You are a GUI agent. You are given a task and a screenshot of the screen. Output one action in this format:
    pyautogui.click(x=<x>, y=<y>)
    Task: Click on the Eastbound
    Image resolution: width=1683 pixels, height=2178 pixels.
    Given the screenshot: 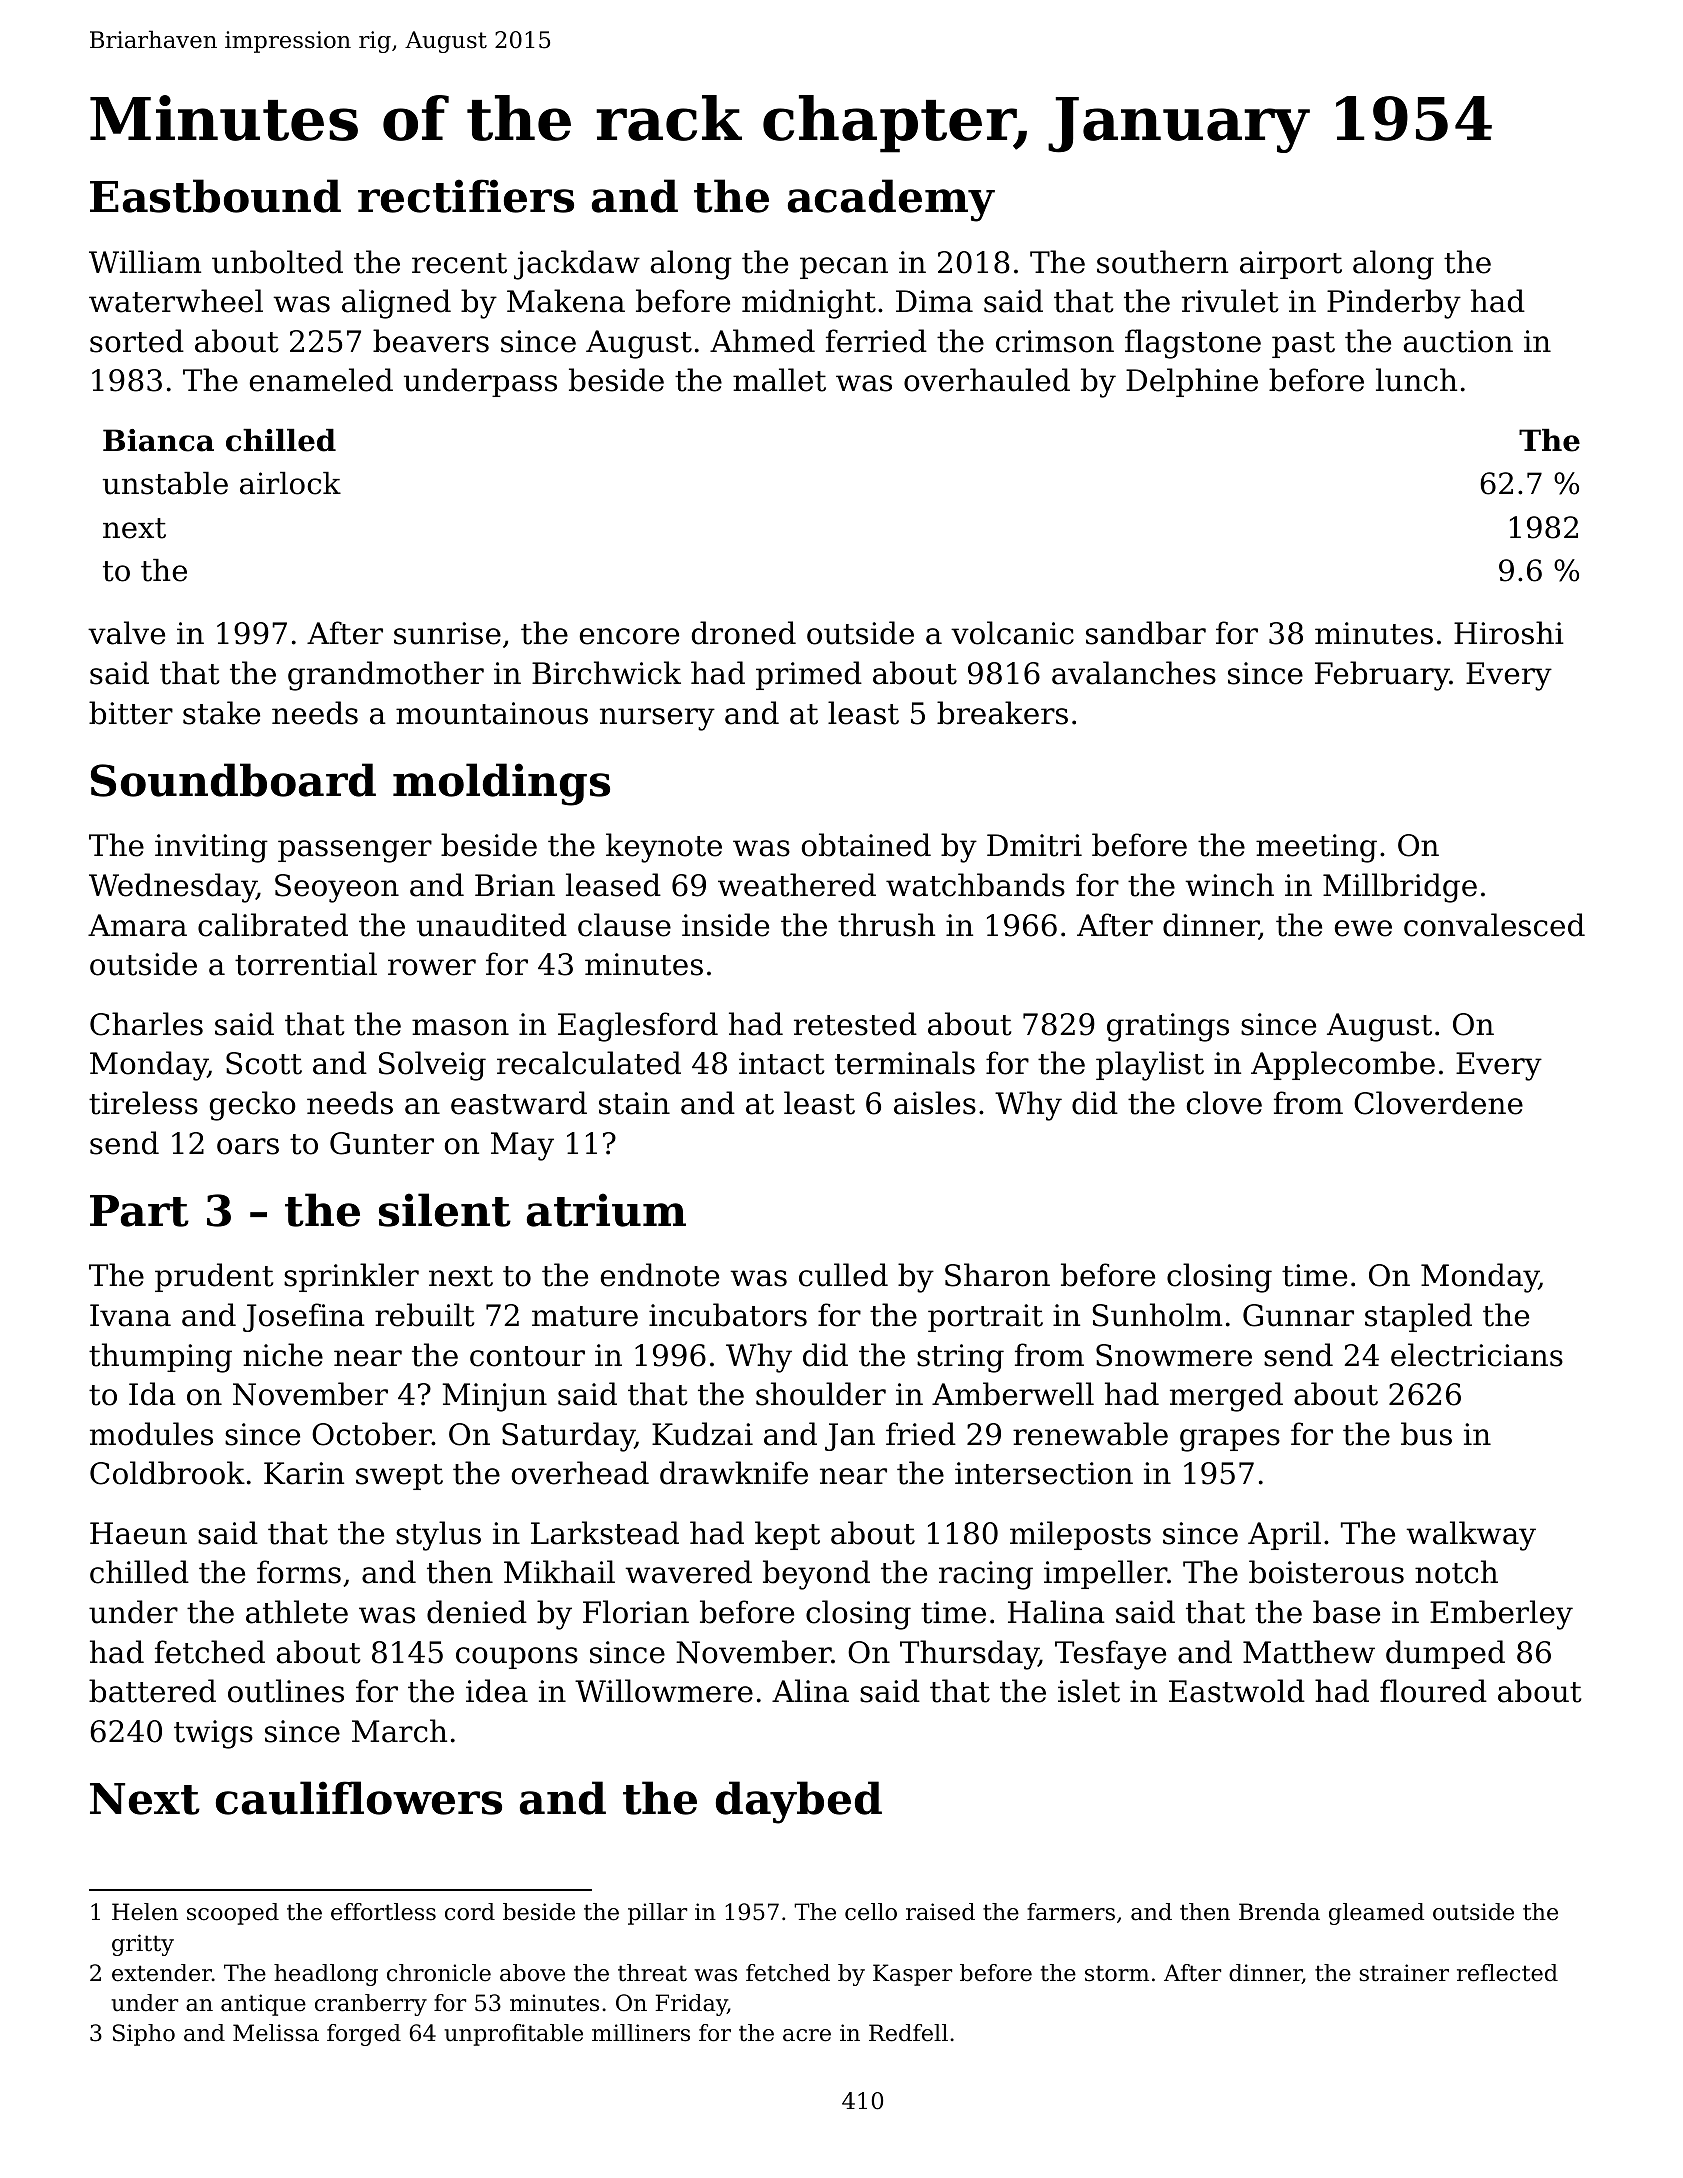 What is the action you would take?
    pyautogui.click(x=215, y=196)
